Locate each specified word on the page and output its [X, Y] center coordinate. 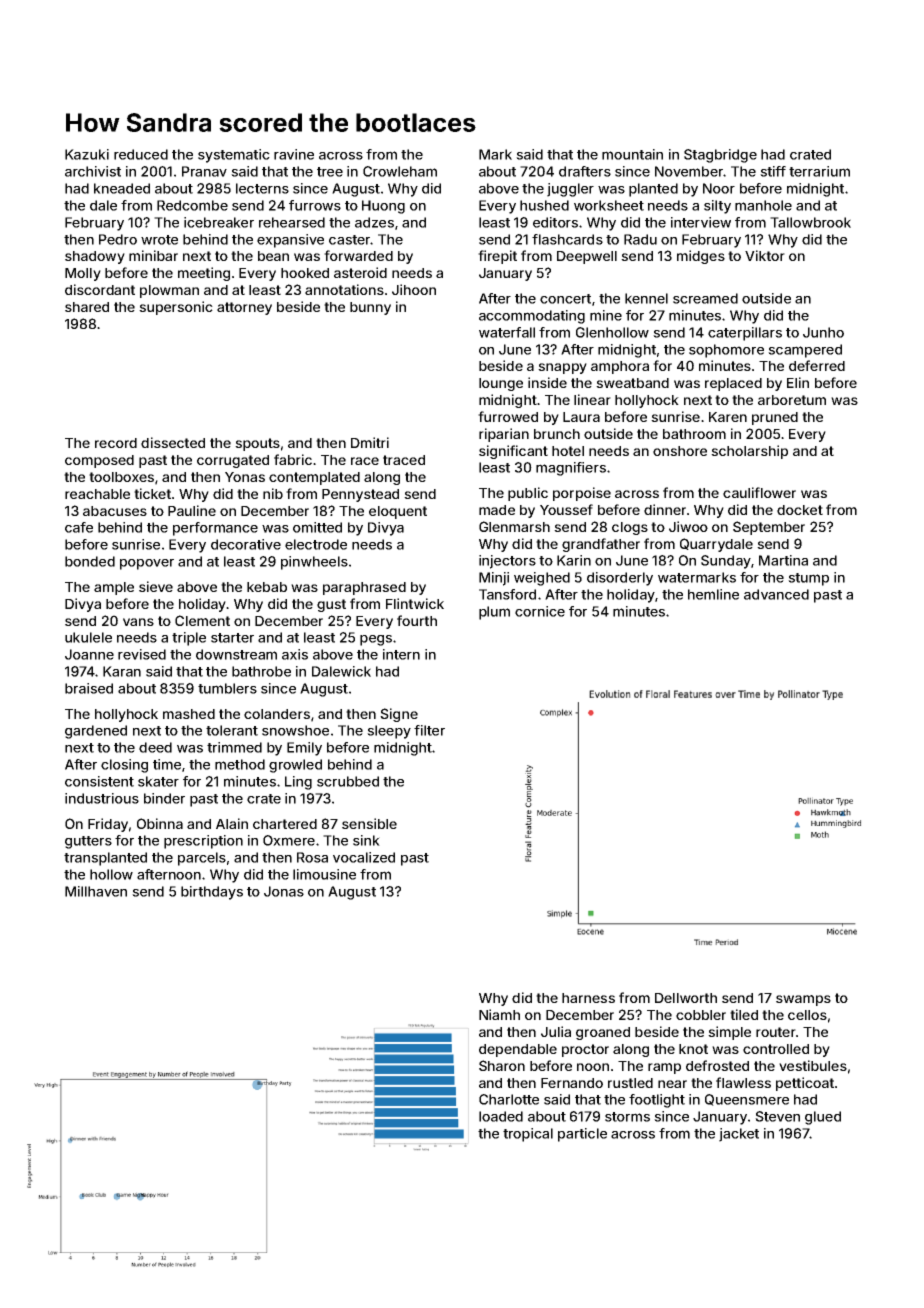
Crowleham [400, 171]
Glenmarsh [514, 526]
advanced [776, 594]
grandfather [601, 545]
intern [401, 654]
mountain [632, 154]
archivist [93, 171]
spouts [257, 444]
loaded [501, 1116]
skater [158, 781]
